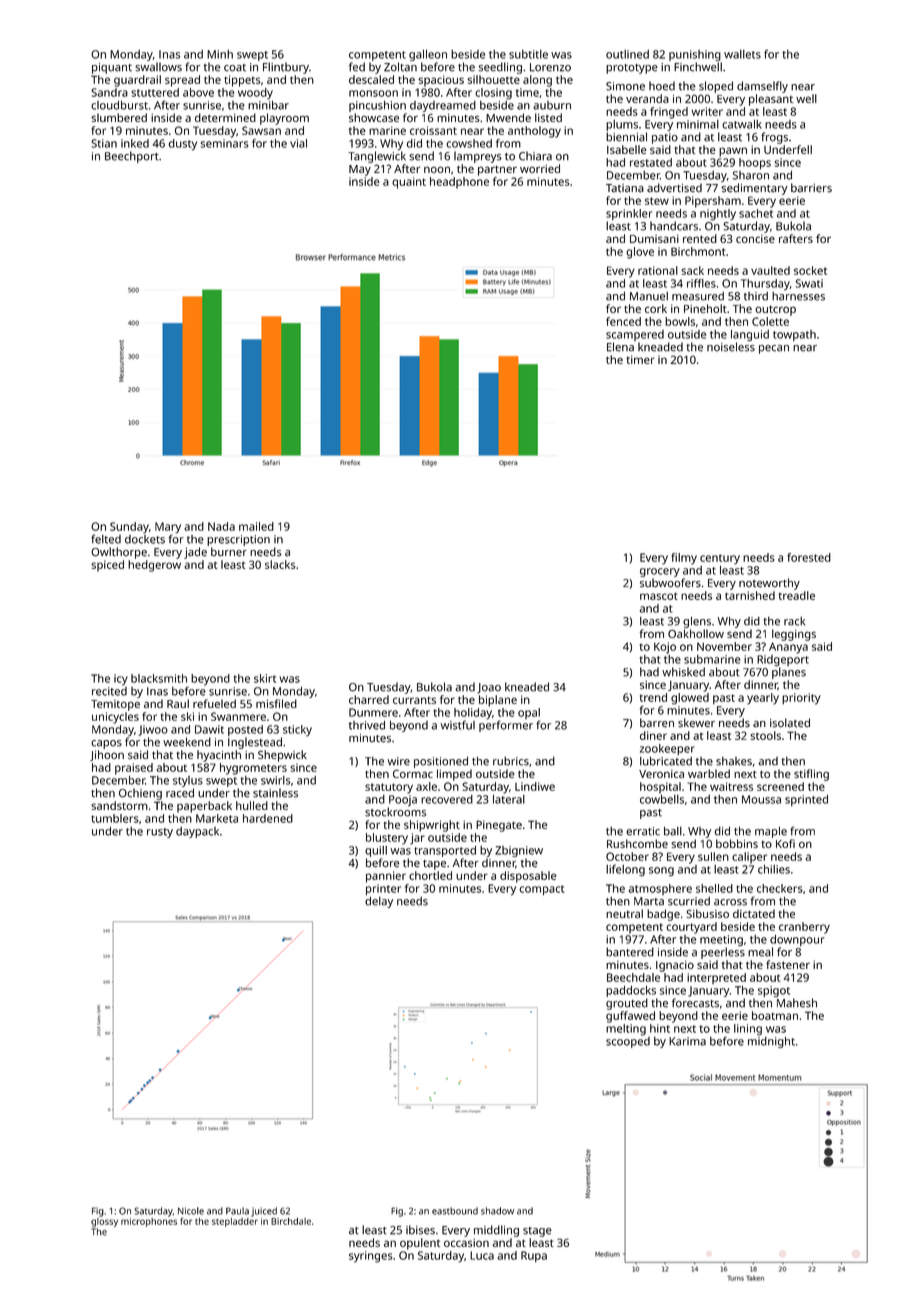 This screenshot has width=924, height=1308. I want to click on cowshed, so click(469, 143).
